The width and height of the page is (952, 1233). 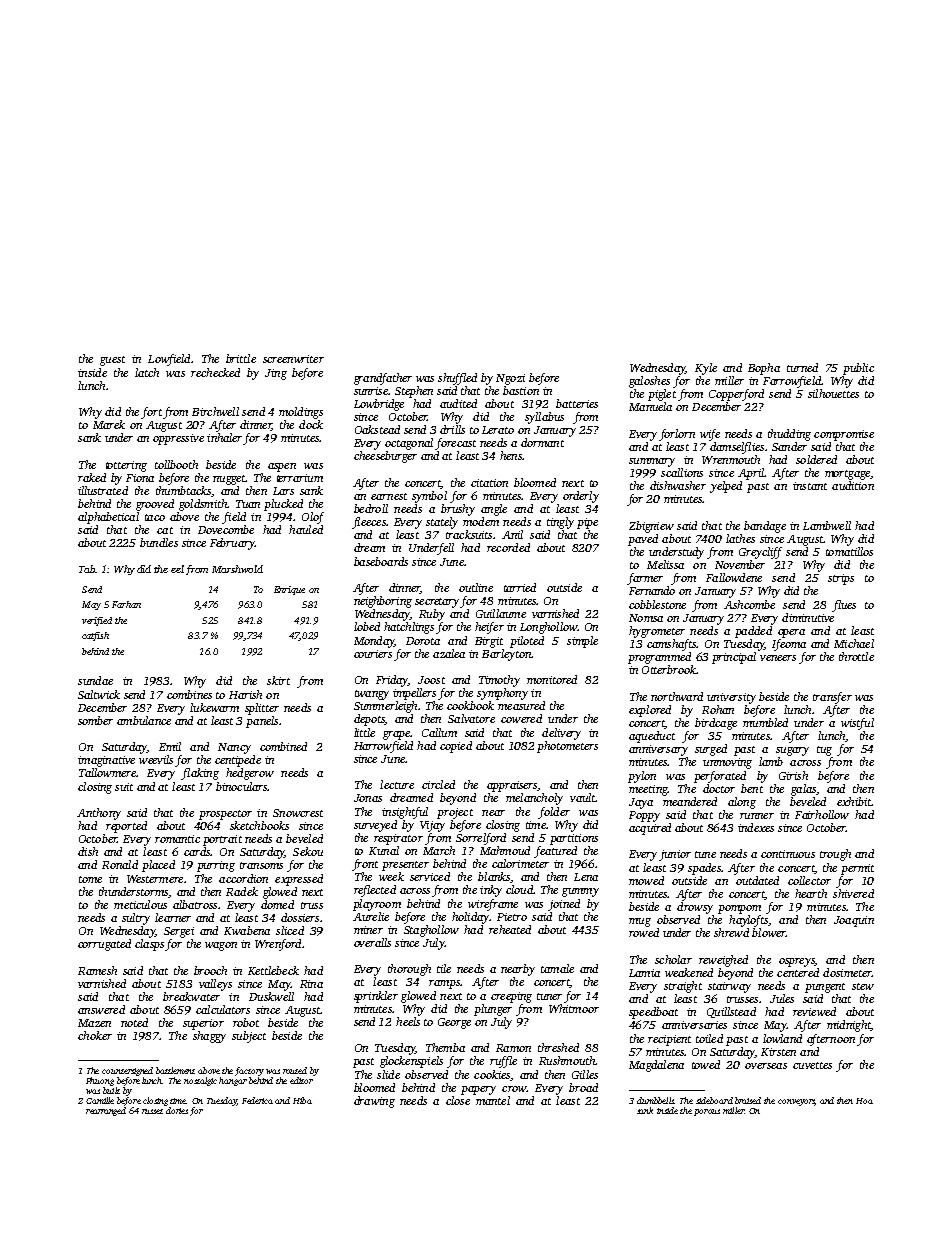 I want to click on couriers, so click(x=373, y=654).
